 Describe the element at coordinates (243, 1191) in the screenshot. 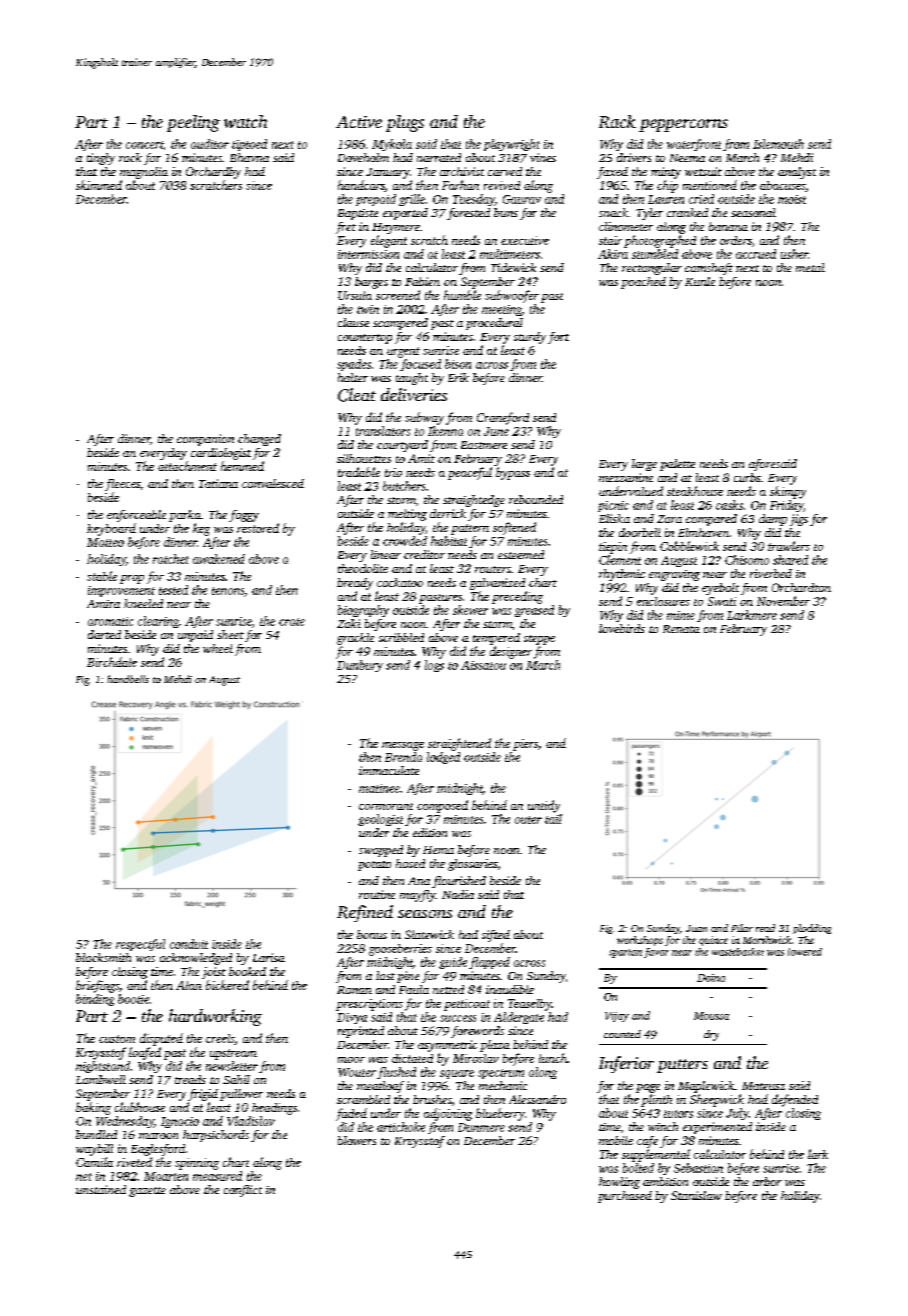

I see `conflict` at that location.
